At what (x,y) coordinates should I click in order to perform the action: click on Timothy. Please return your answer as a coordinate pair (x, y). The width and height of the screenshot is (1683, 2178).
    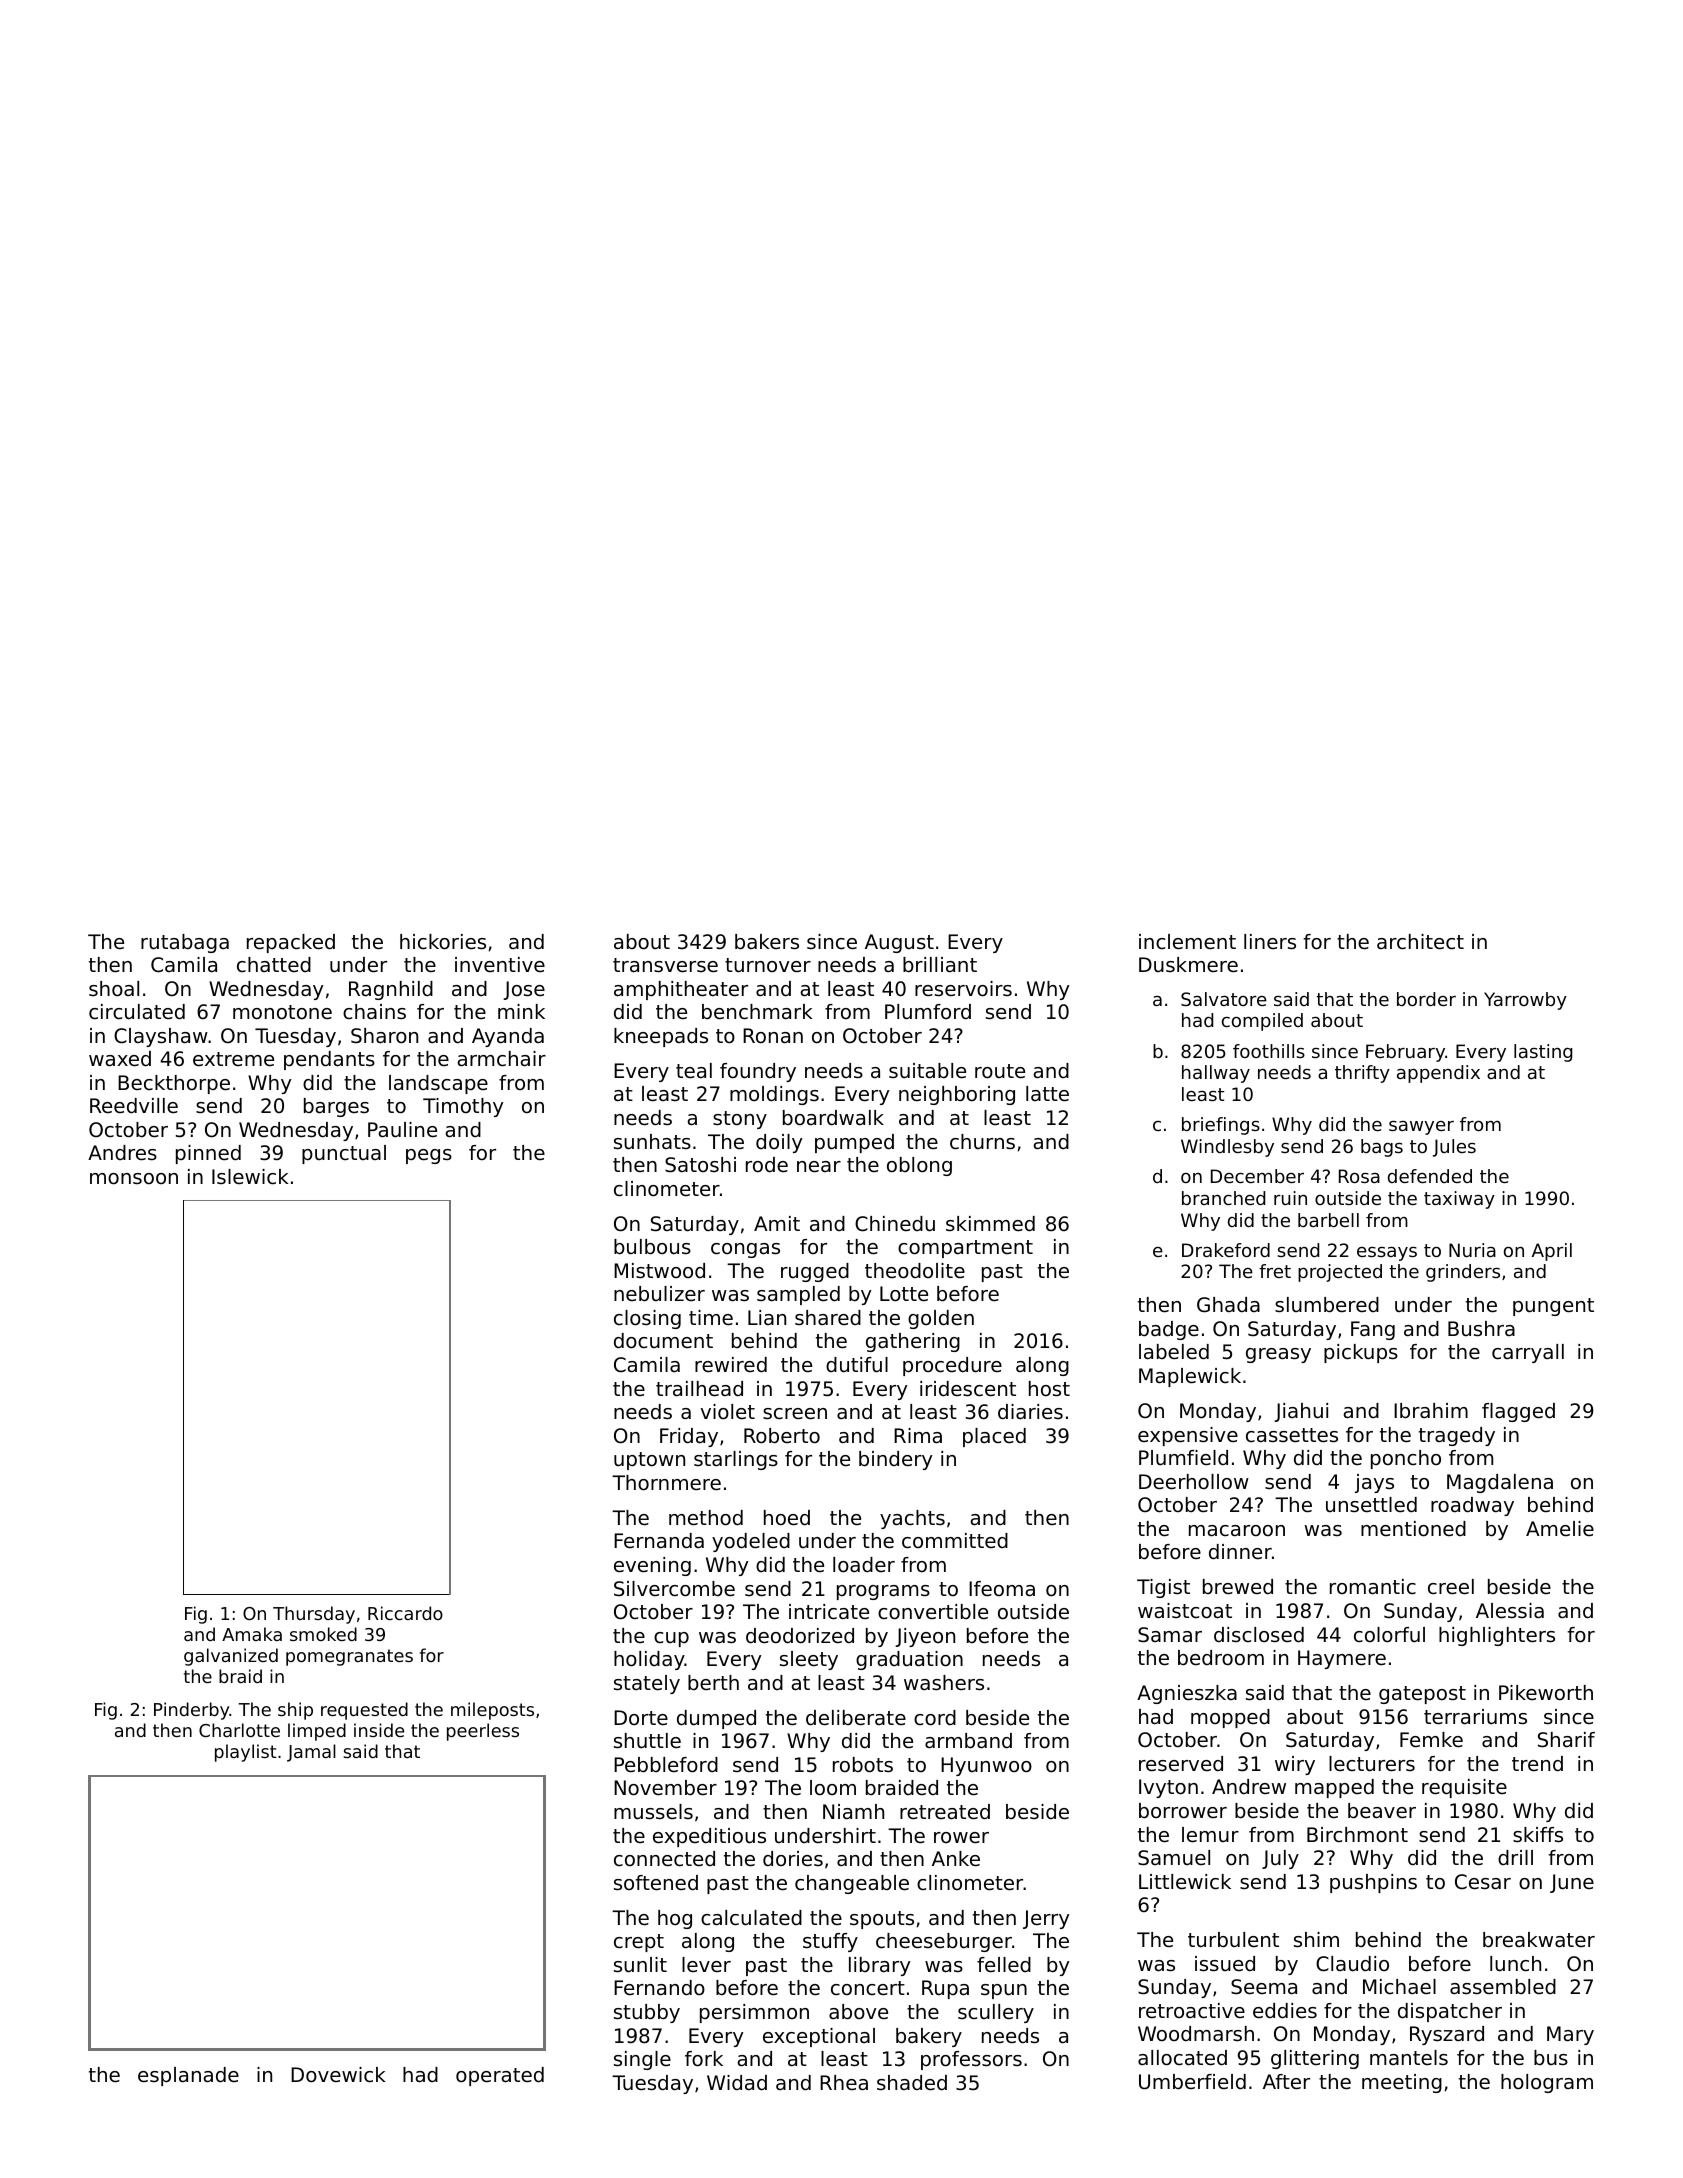
    Looking at the image, I should click on (463, 1107).
